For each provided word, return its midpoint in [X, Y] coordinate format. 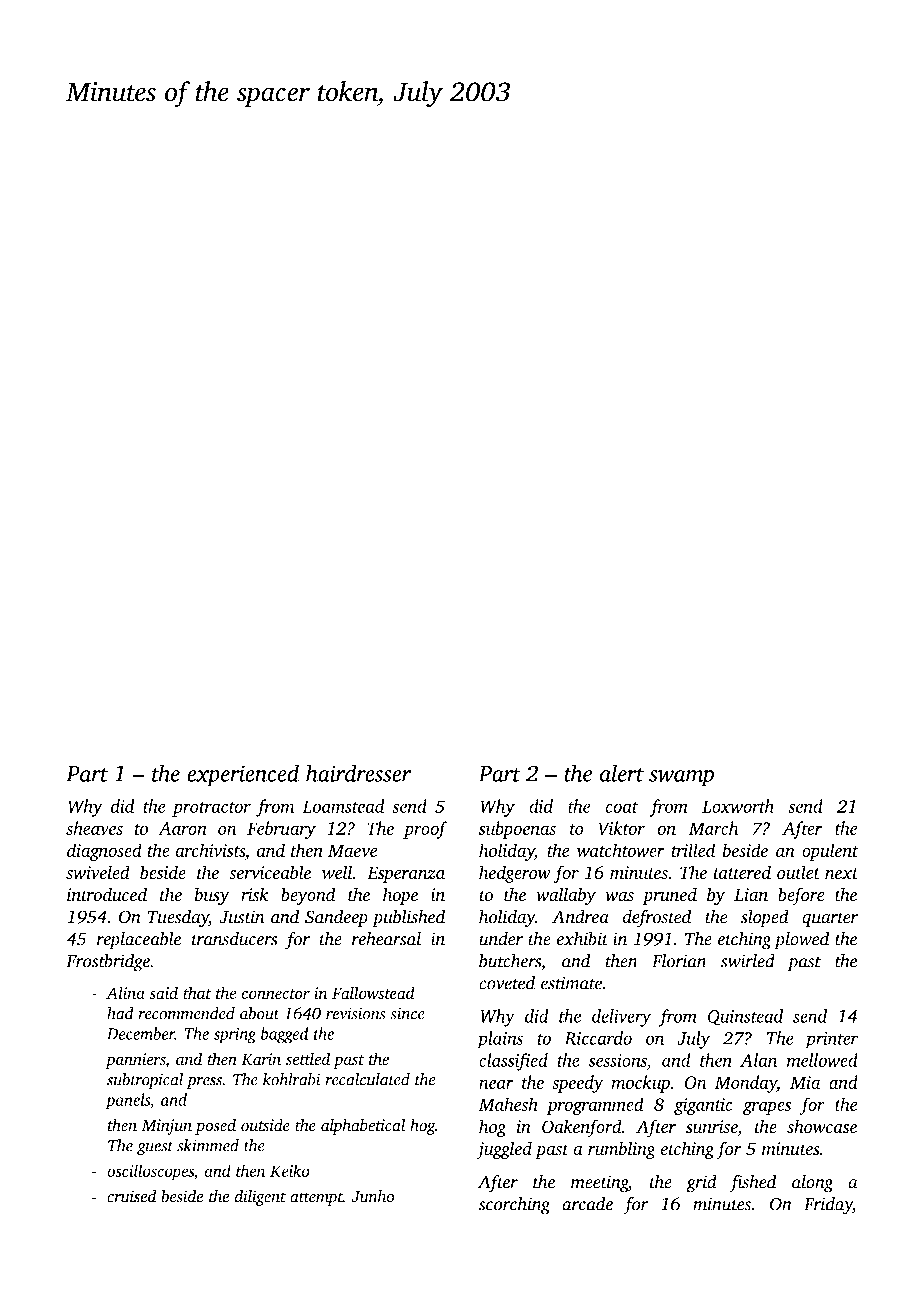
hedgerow [515, 874]
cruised [131, 1196]
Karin [261, 1059]
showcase [822, 1126]
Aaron [182, 828]
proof [425, 830]
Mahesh [508, 1104]
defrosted [656, 918]
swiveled [98, 872]
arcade [587, 1204]
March [713, 828]
